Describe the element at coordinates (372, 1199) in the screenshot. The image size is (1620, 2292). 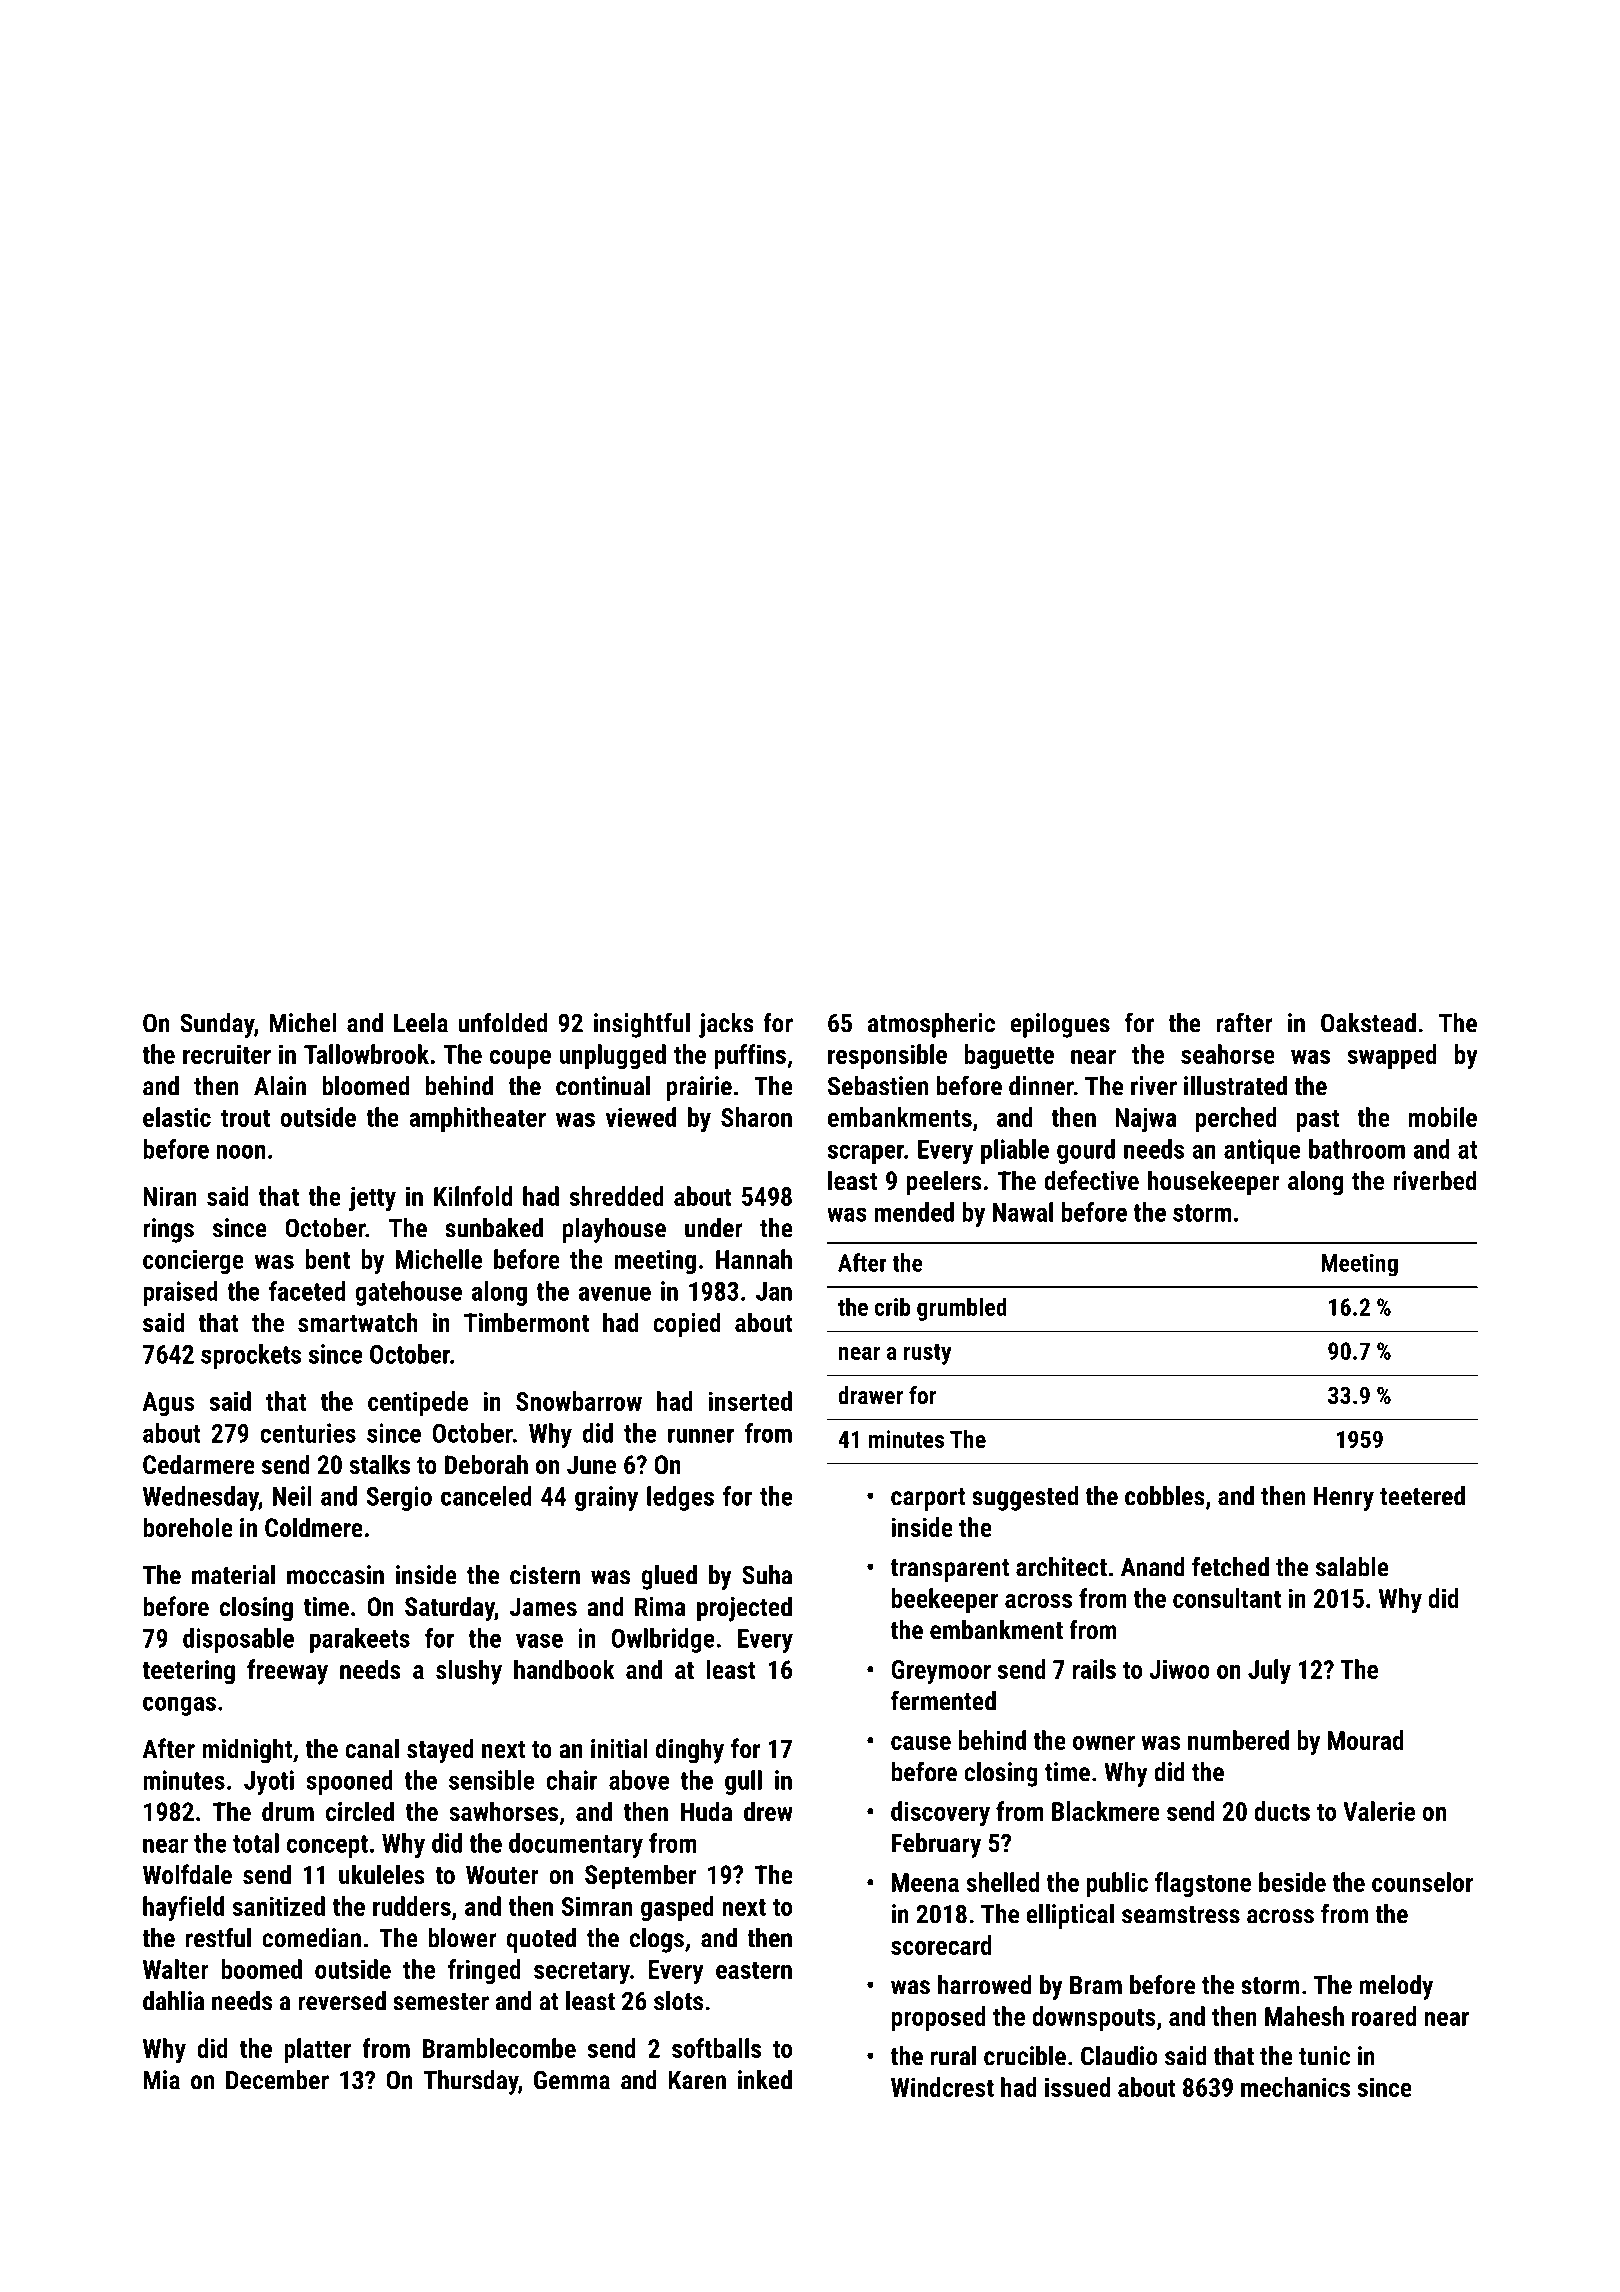
I see `jetty` at that location.
